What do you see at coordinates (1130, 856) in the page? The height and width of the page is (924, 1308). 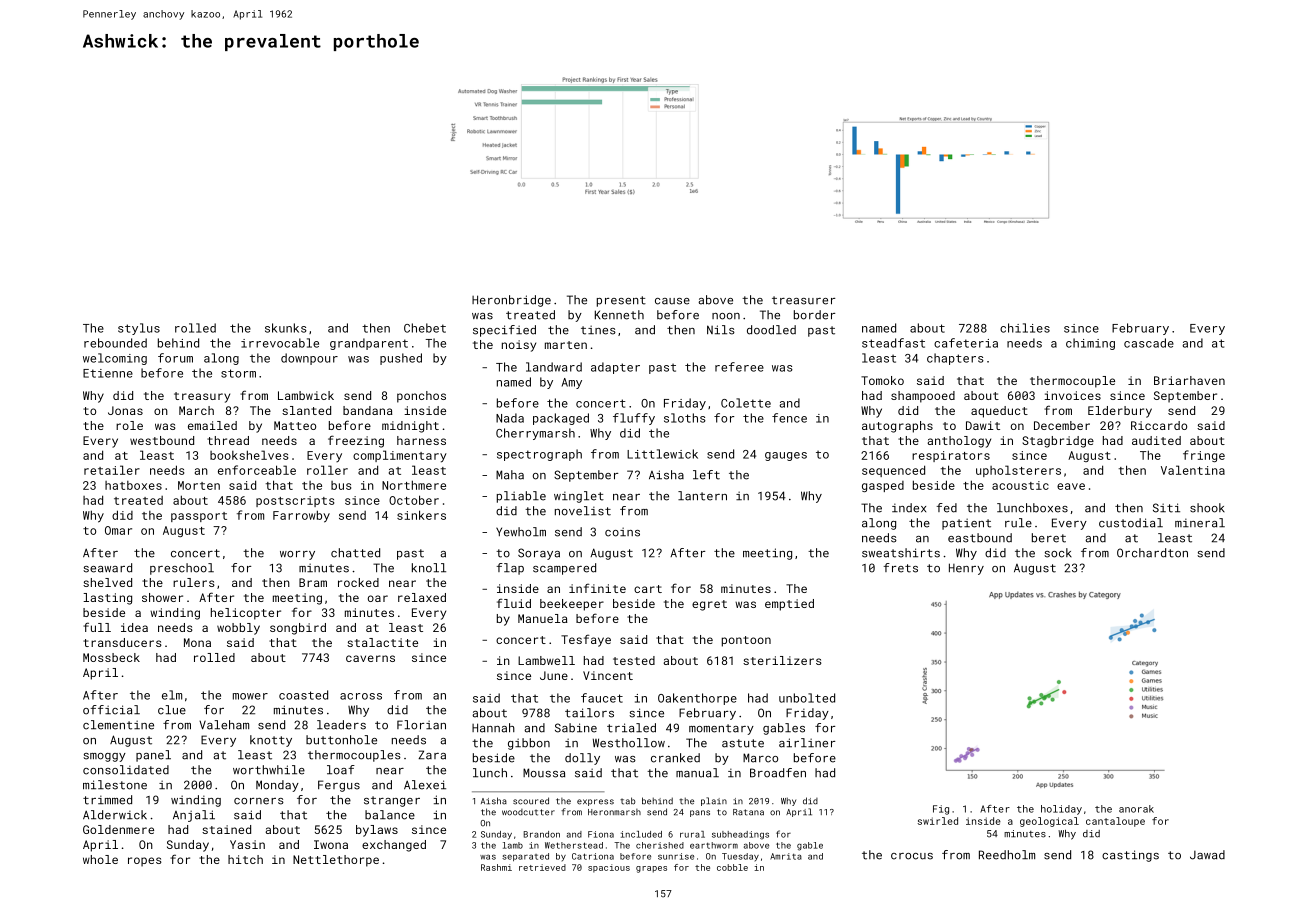 I see `castings` at bounding box center [1130, 856].
